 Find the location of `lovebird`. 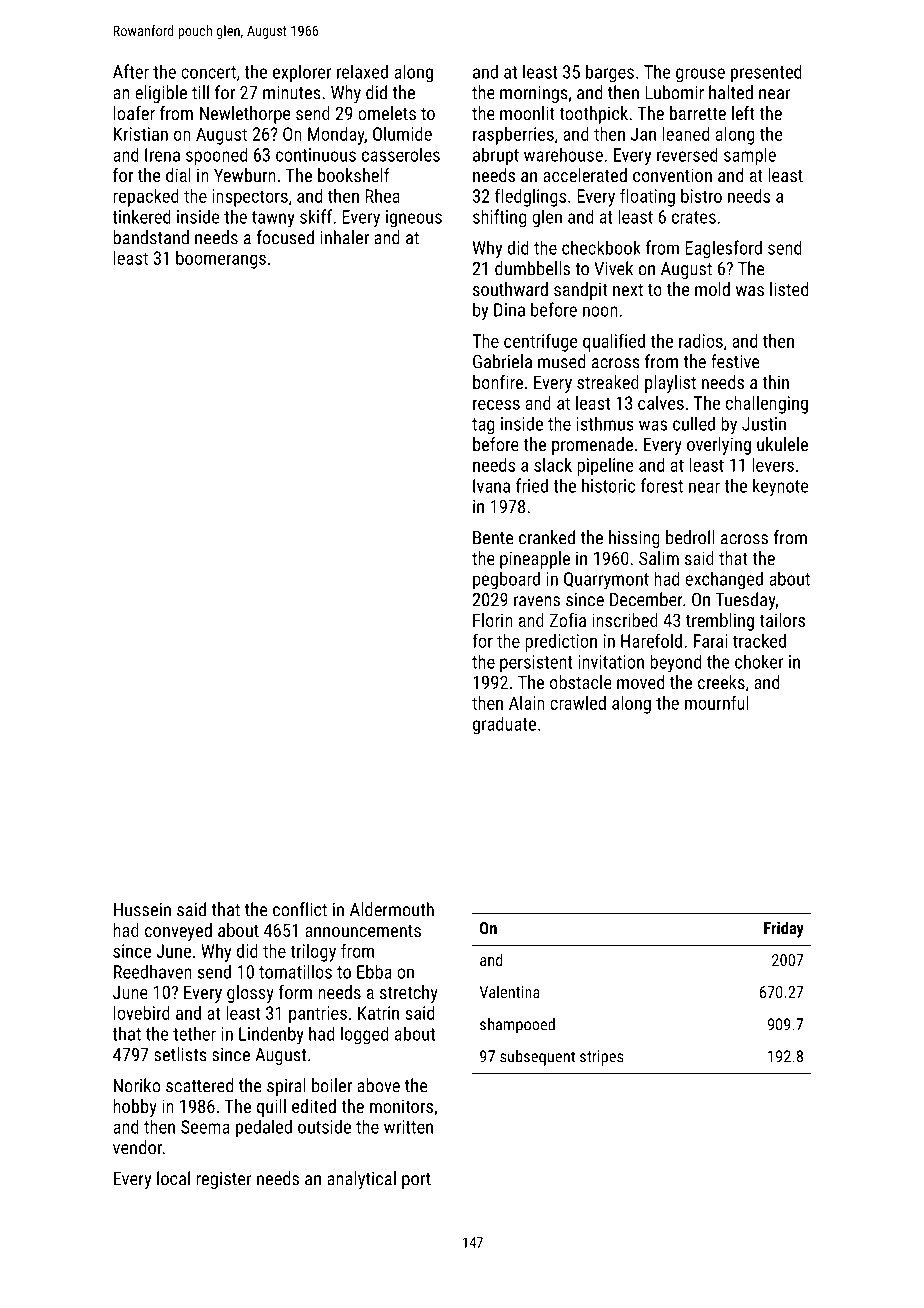

lovebird is located at coordinates (142, 1013).
